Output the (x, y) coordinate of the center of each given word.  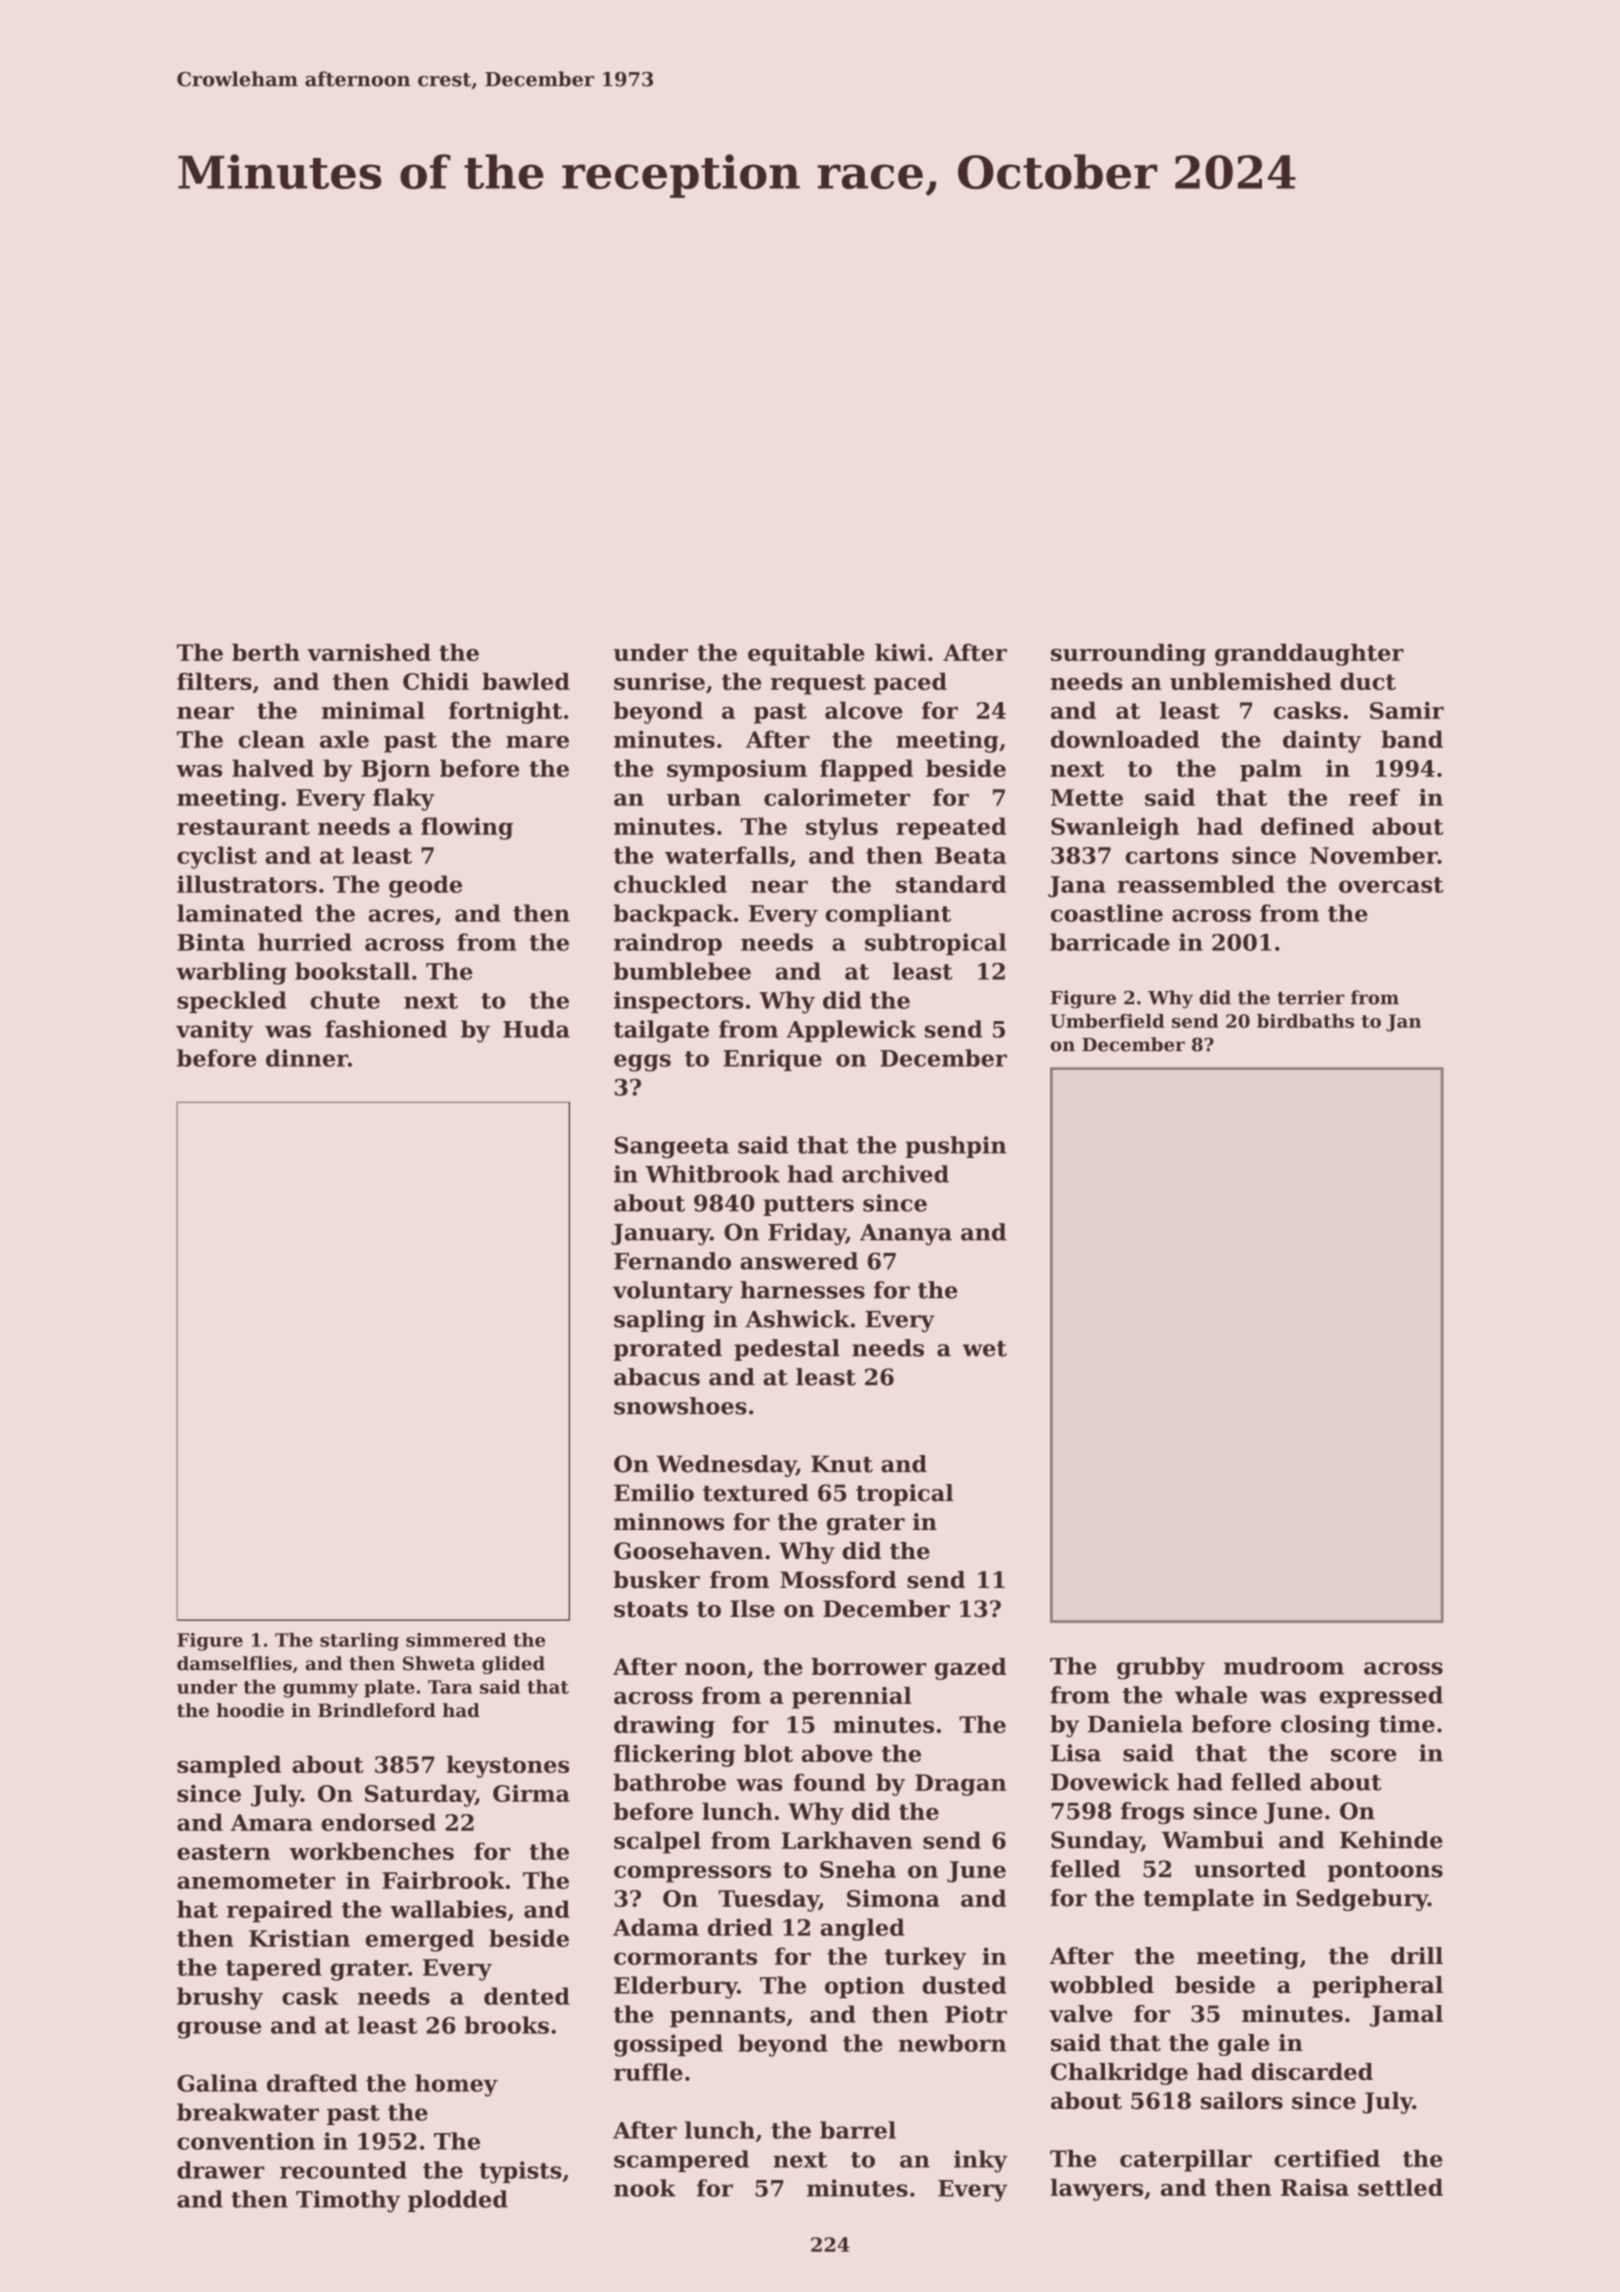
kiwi (900, 652)
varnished (369, 652)
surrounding (1128, 655)
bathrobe (670, 1782)
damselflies (234, 1663)
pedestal (787, 1350)
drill (1417, 1956)
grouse (219, 2030)
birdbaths (1305, 1021)
